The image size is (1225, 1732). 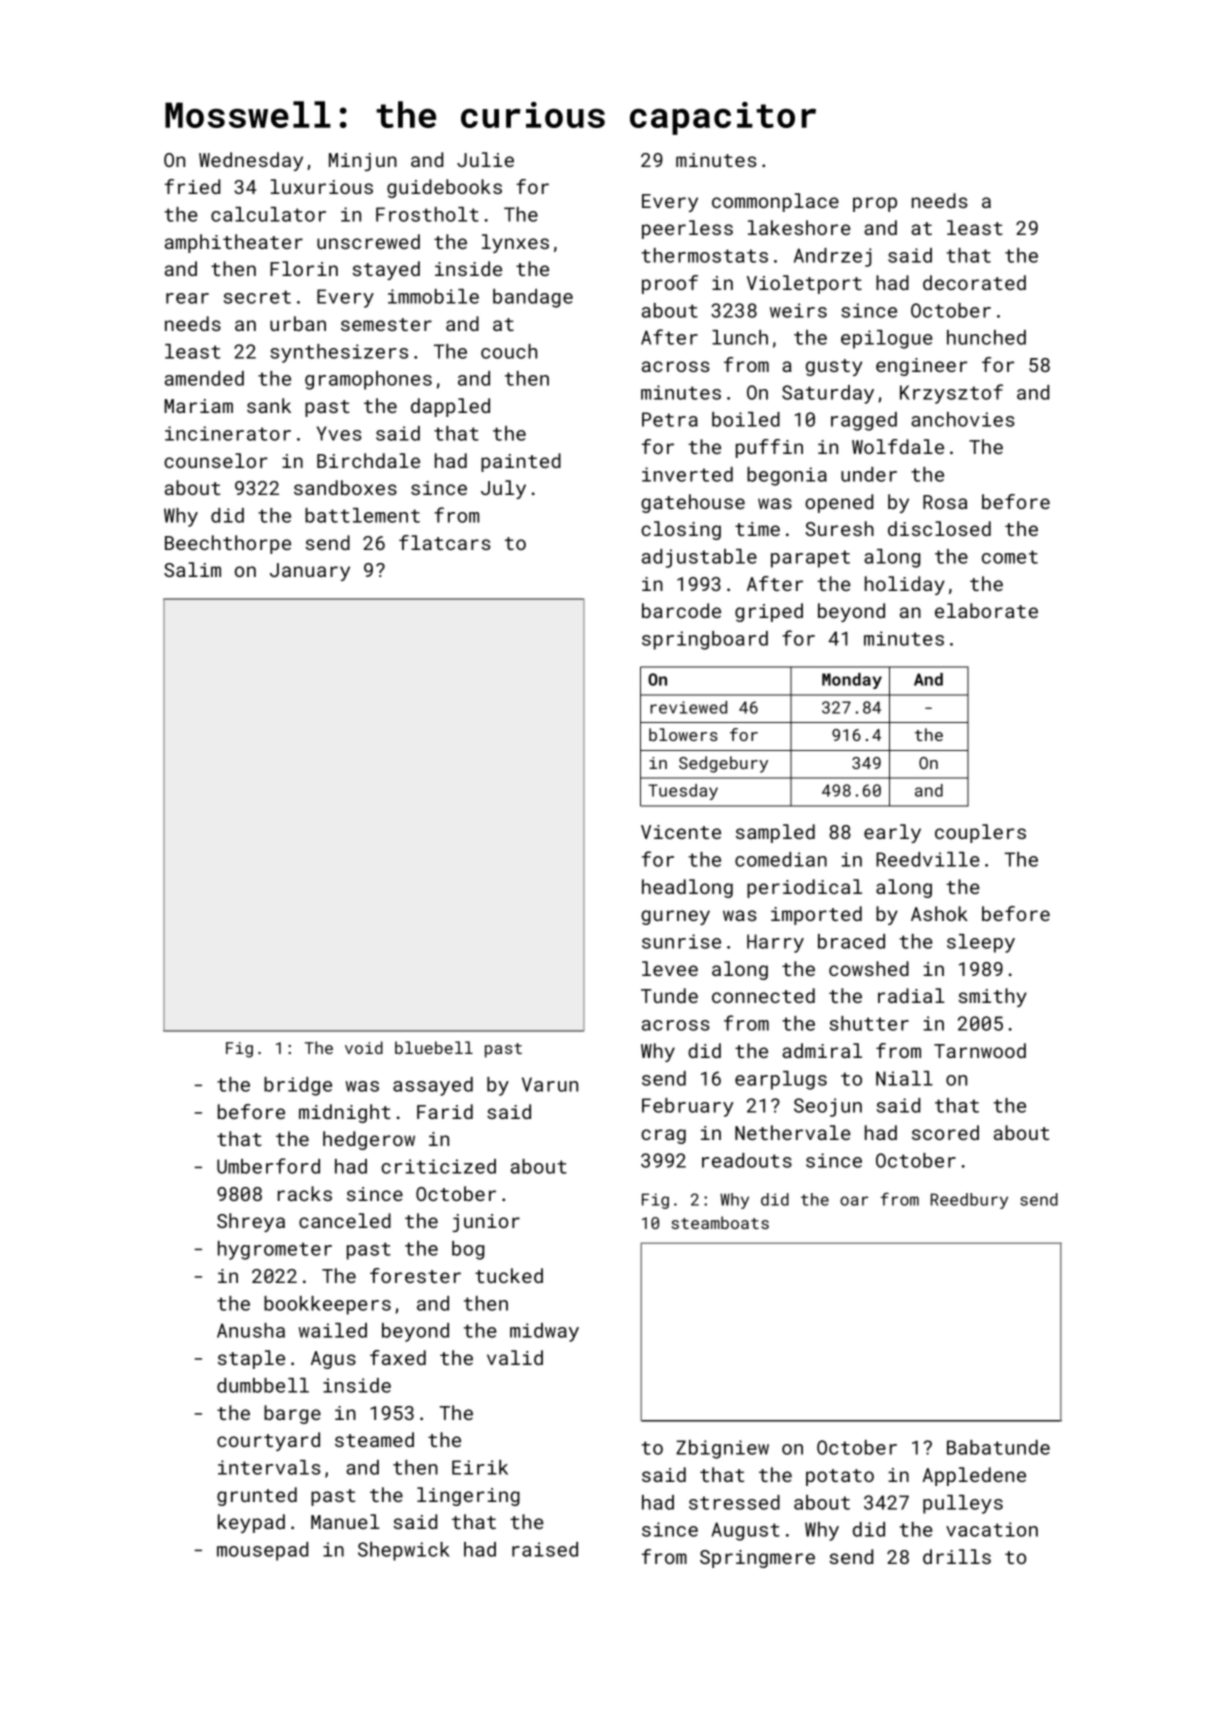 I want to click on Saturday, so click(x=828, y=394).
